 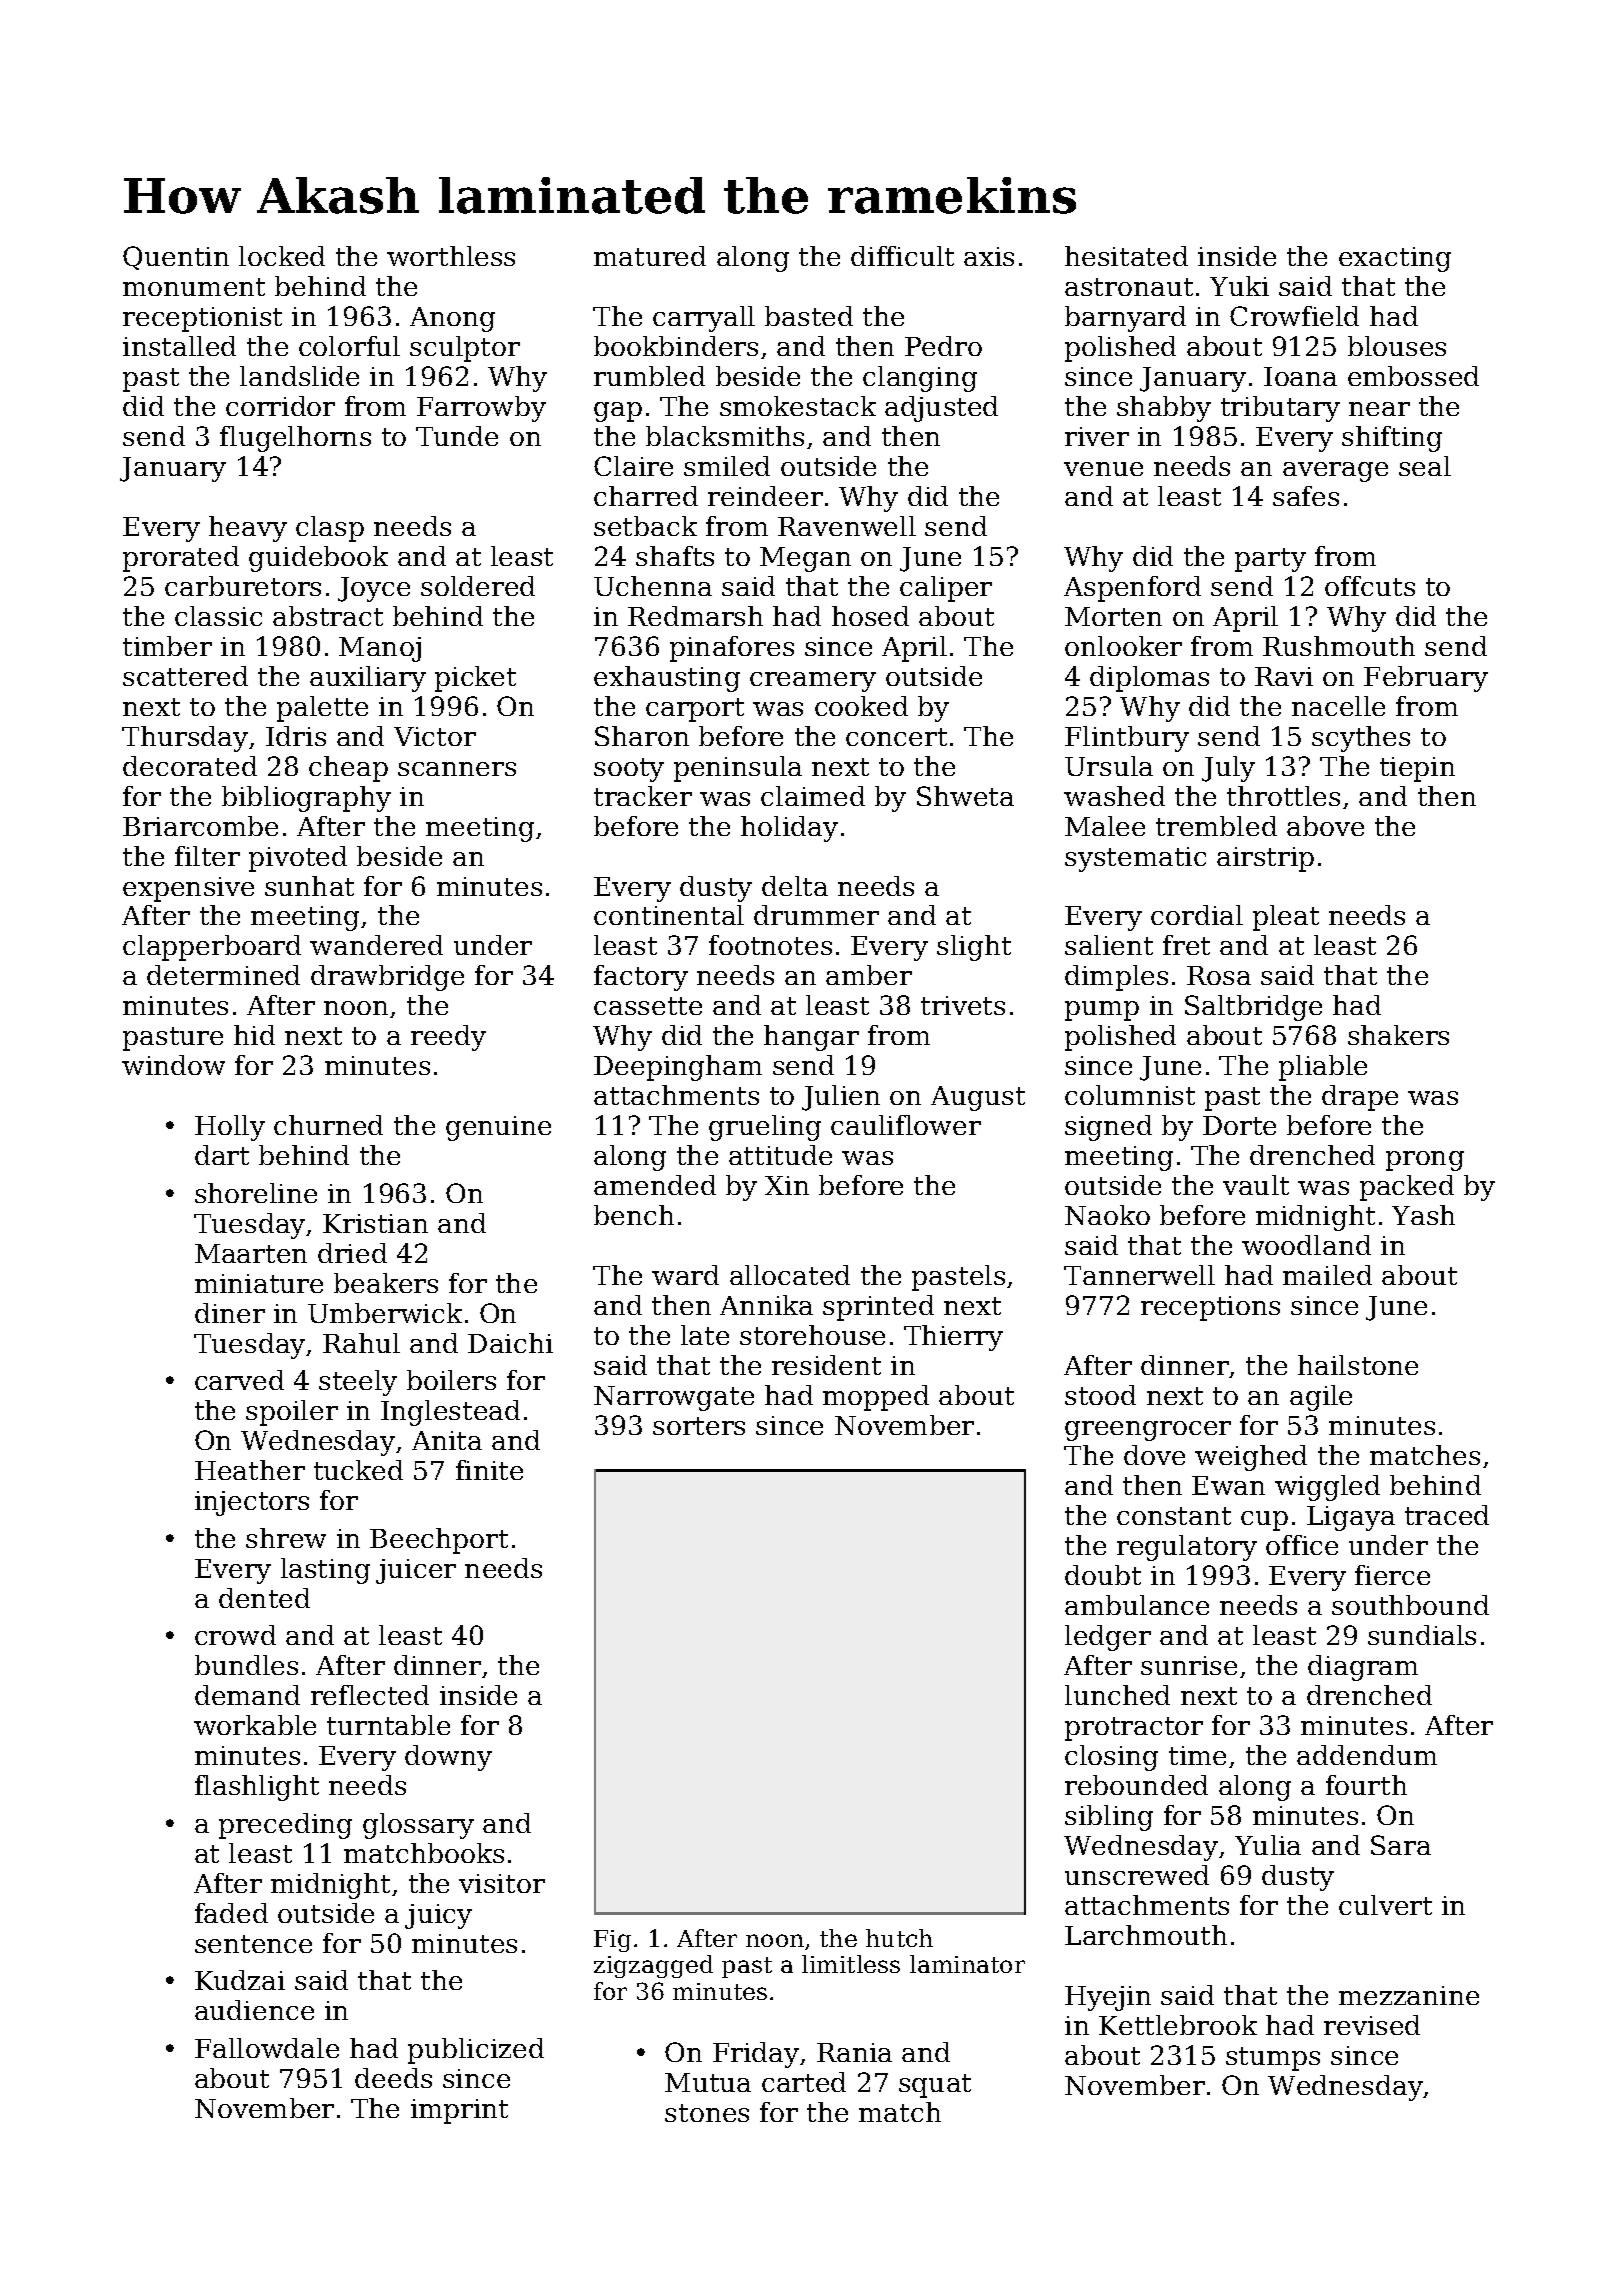 What do you see at coordinates (448, 1758) in the screenshot?
I see `downy` at bounding box center [448, 1758].
